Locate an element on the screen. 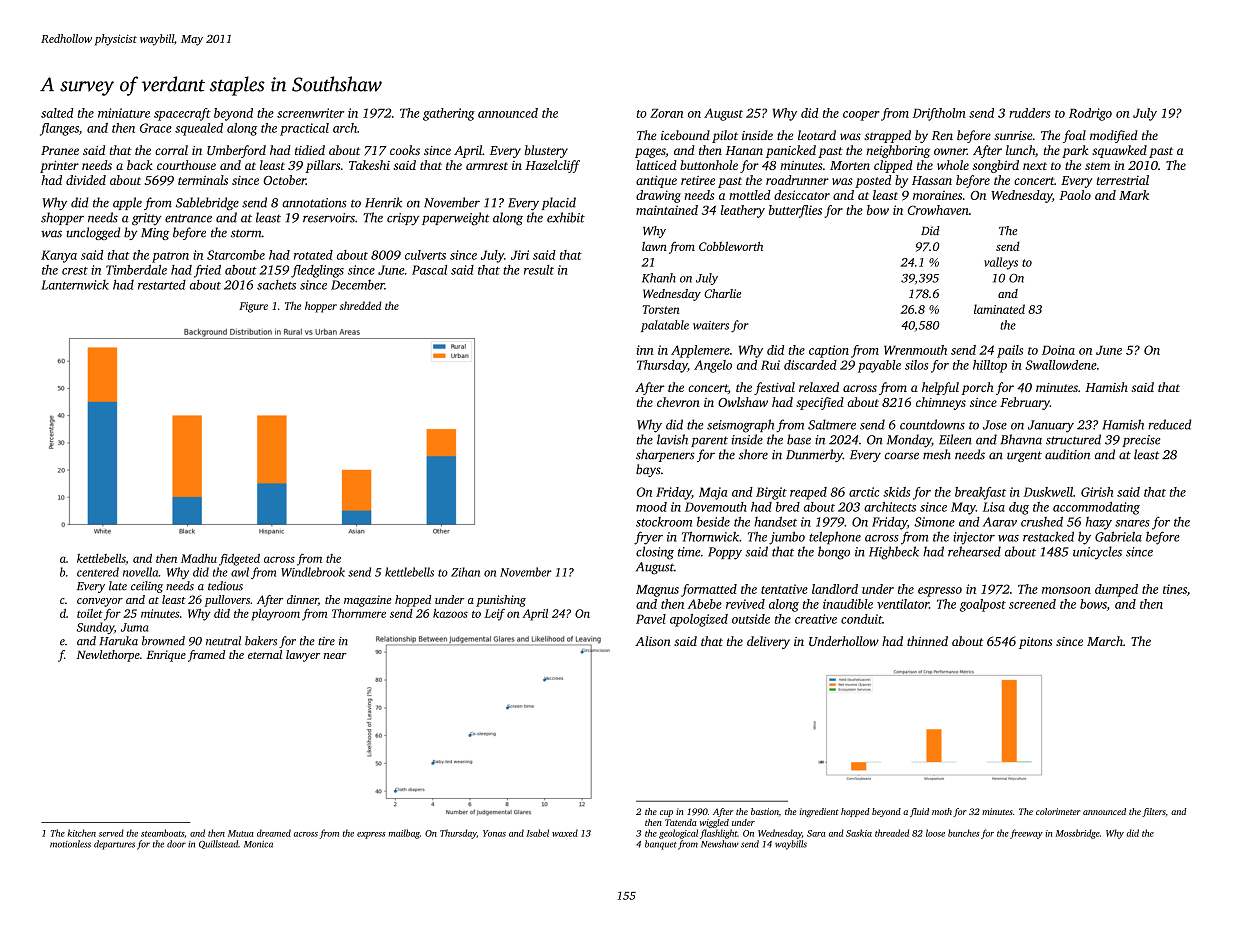 Image resolution: width=1233 pixels, height=952 pixels. Alison is located at coordinates (653, 641).
